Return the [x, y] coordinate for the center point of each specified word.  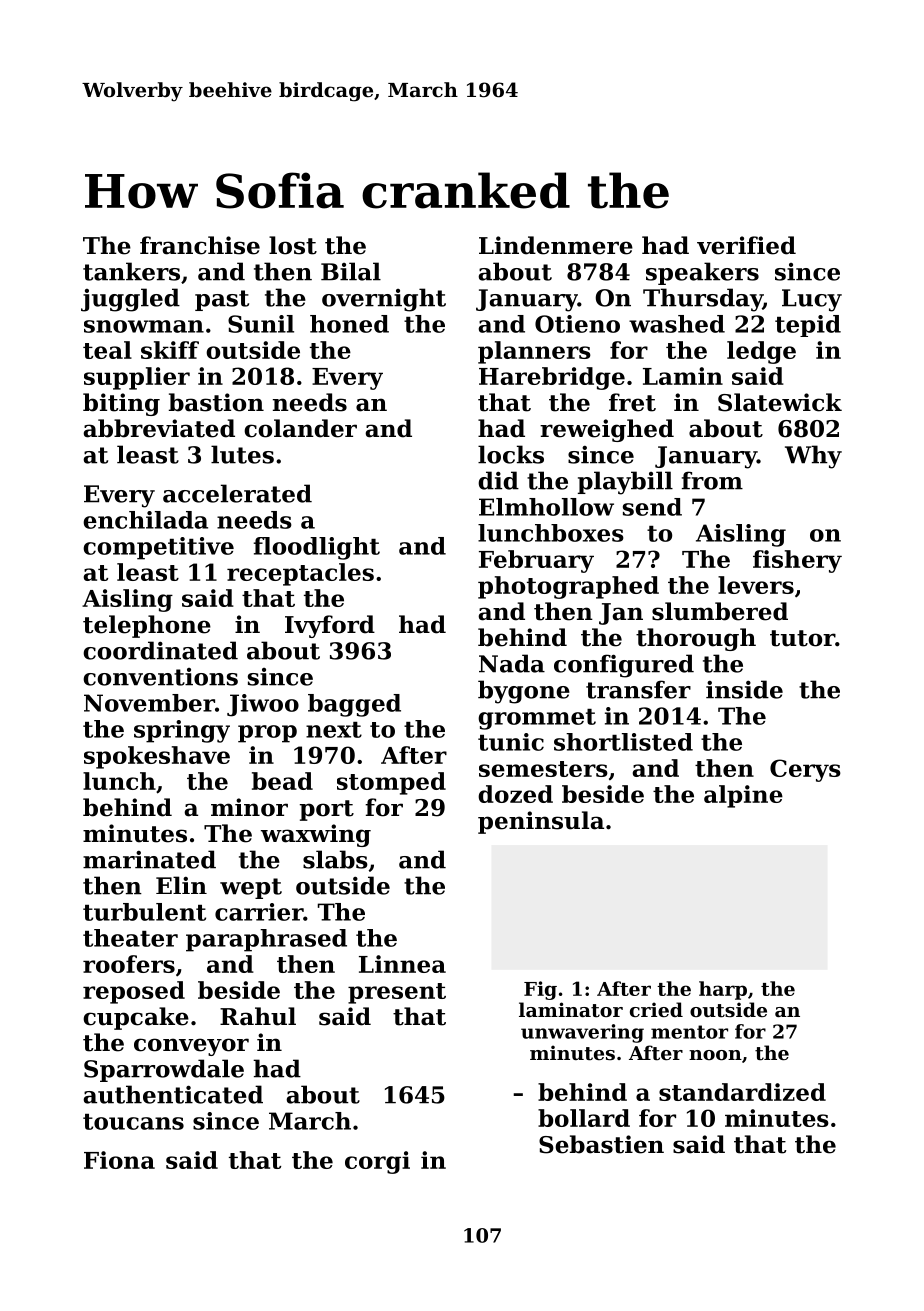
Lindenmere [556, 245]
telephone [147, 626]
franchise [200, 245]
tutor [802, 638]
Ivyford [330, 626]
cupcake [136, 1018]
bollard [584, 1118]
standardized [742, 1092]
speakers [702, 273]
